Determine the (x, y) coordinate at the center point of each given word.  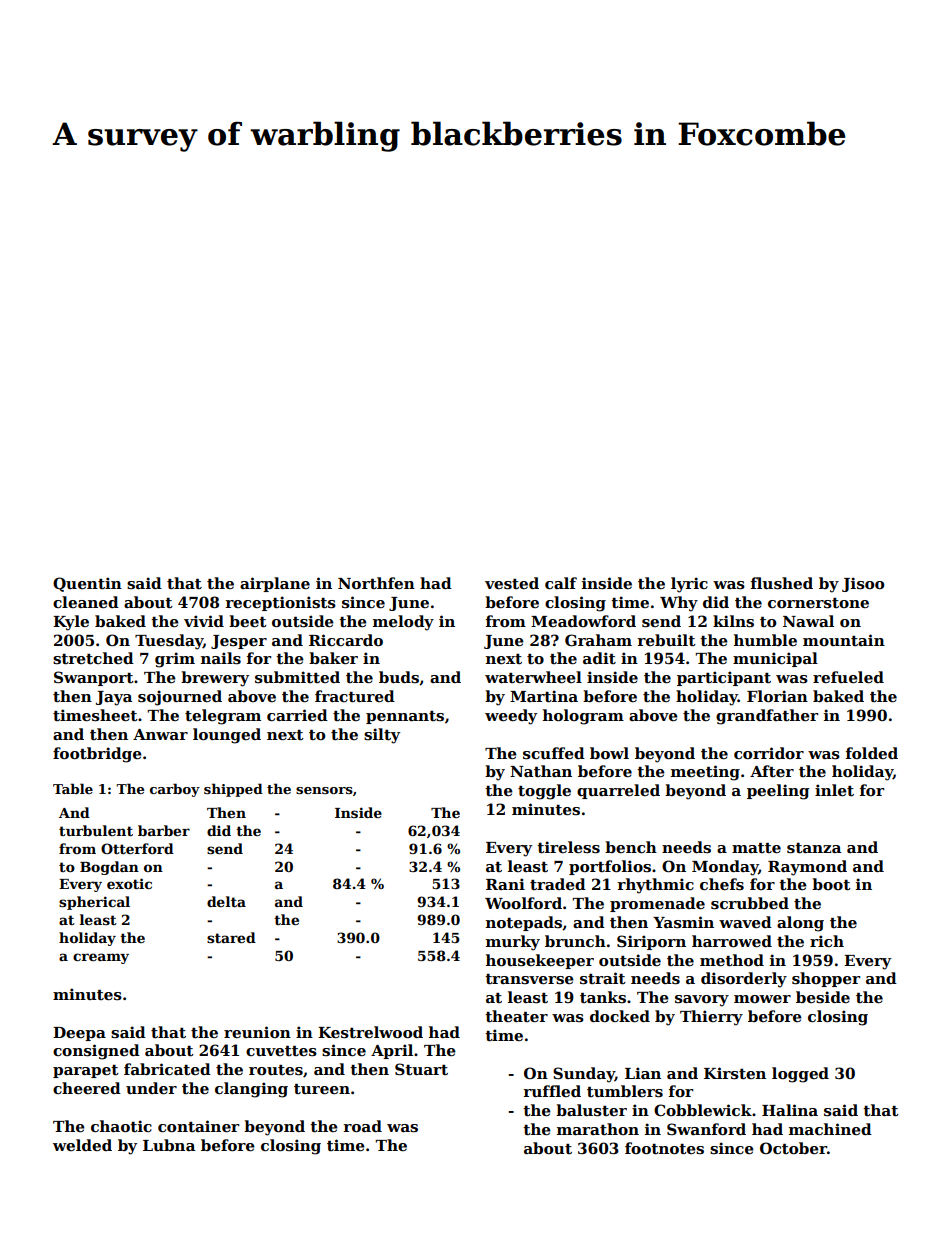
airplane (275, 584)
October (793, 1148)
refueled (848, 677)
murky (513, 943)
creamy (101, 958)
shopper (826, 979)
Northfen (376, 583)
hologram (583, 717)
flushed (782, 583)
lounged (227, 736)
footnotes (664, 1148)
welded (82, 1145)
